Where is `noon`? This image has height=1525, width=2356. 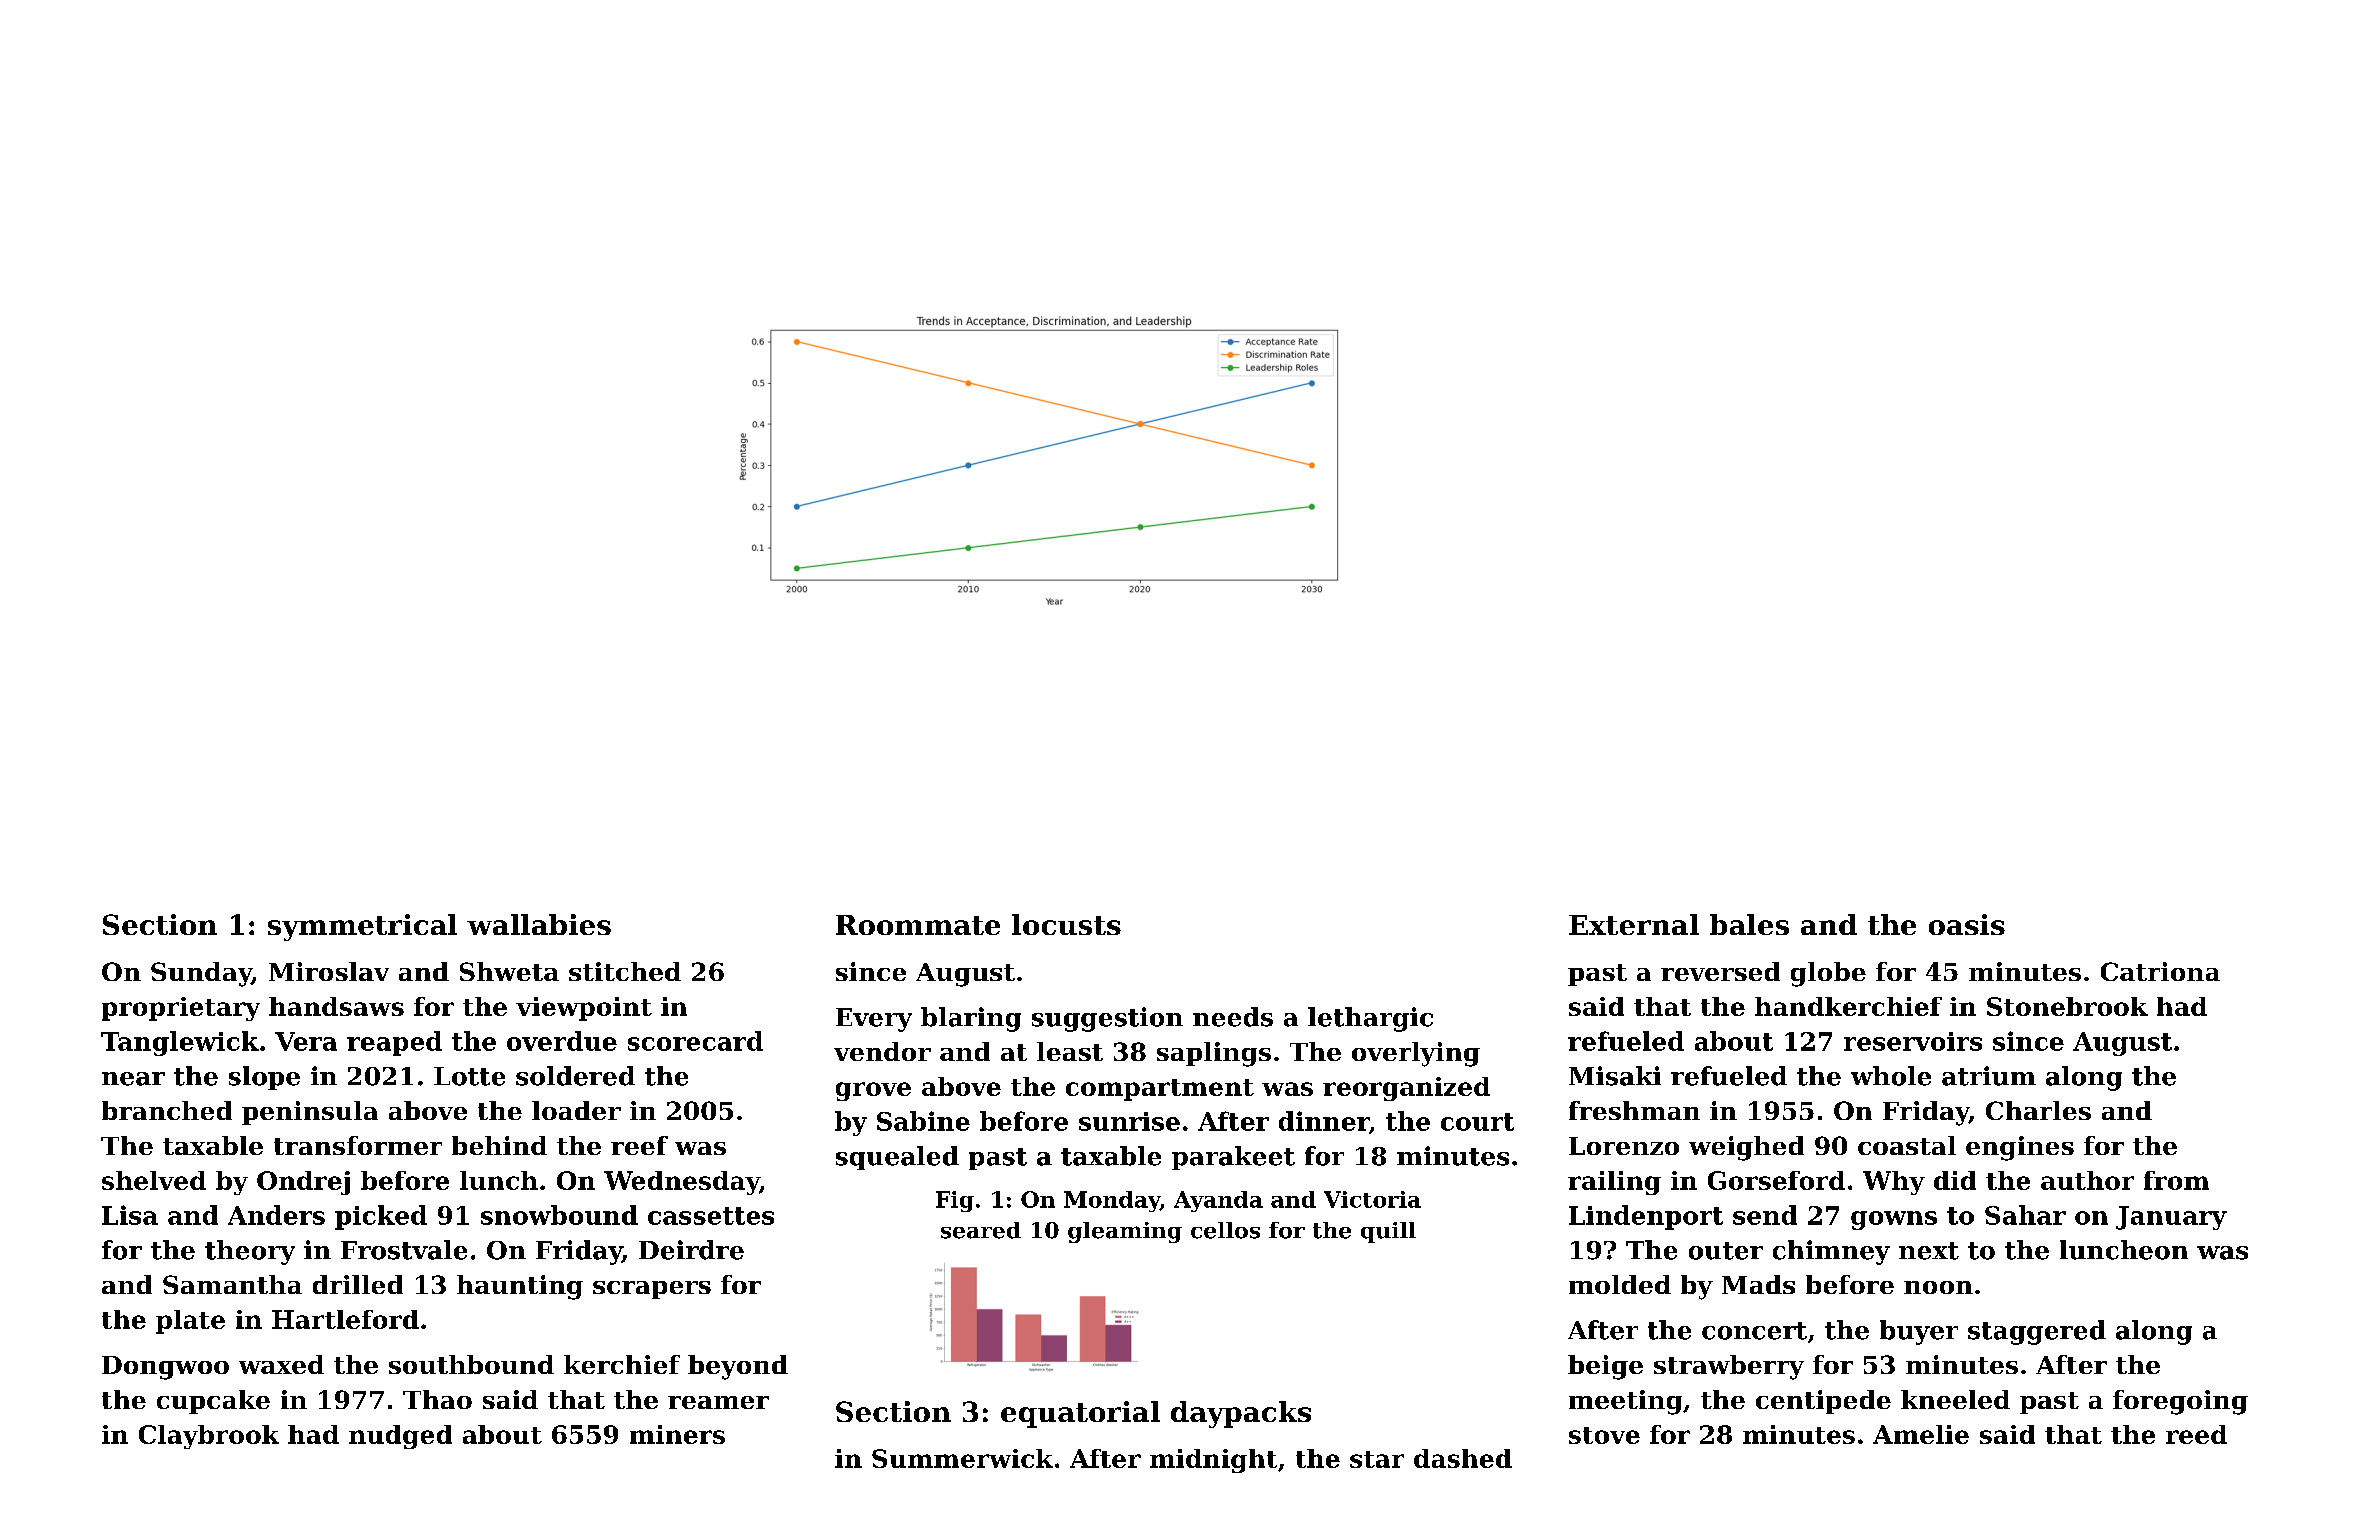 noon is located at coordinates (1938, 1287).
